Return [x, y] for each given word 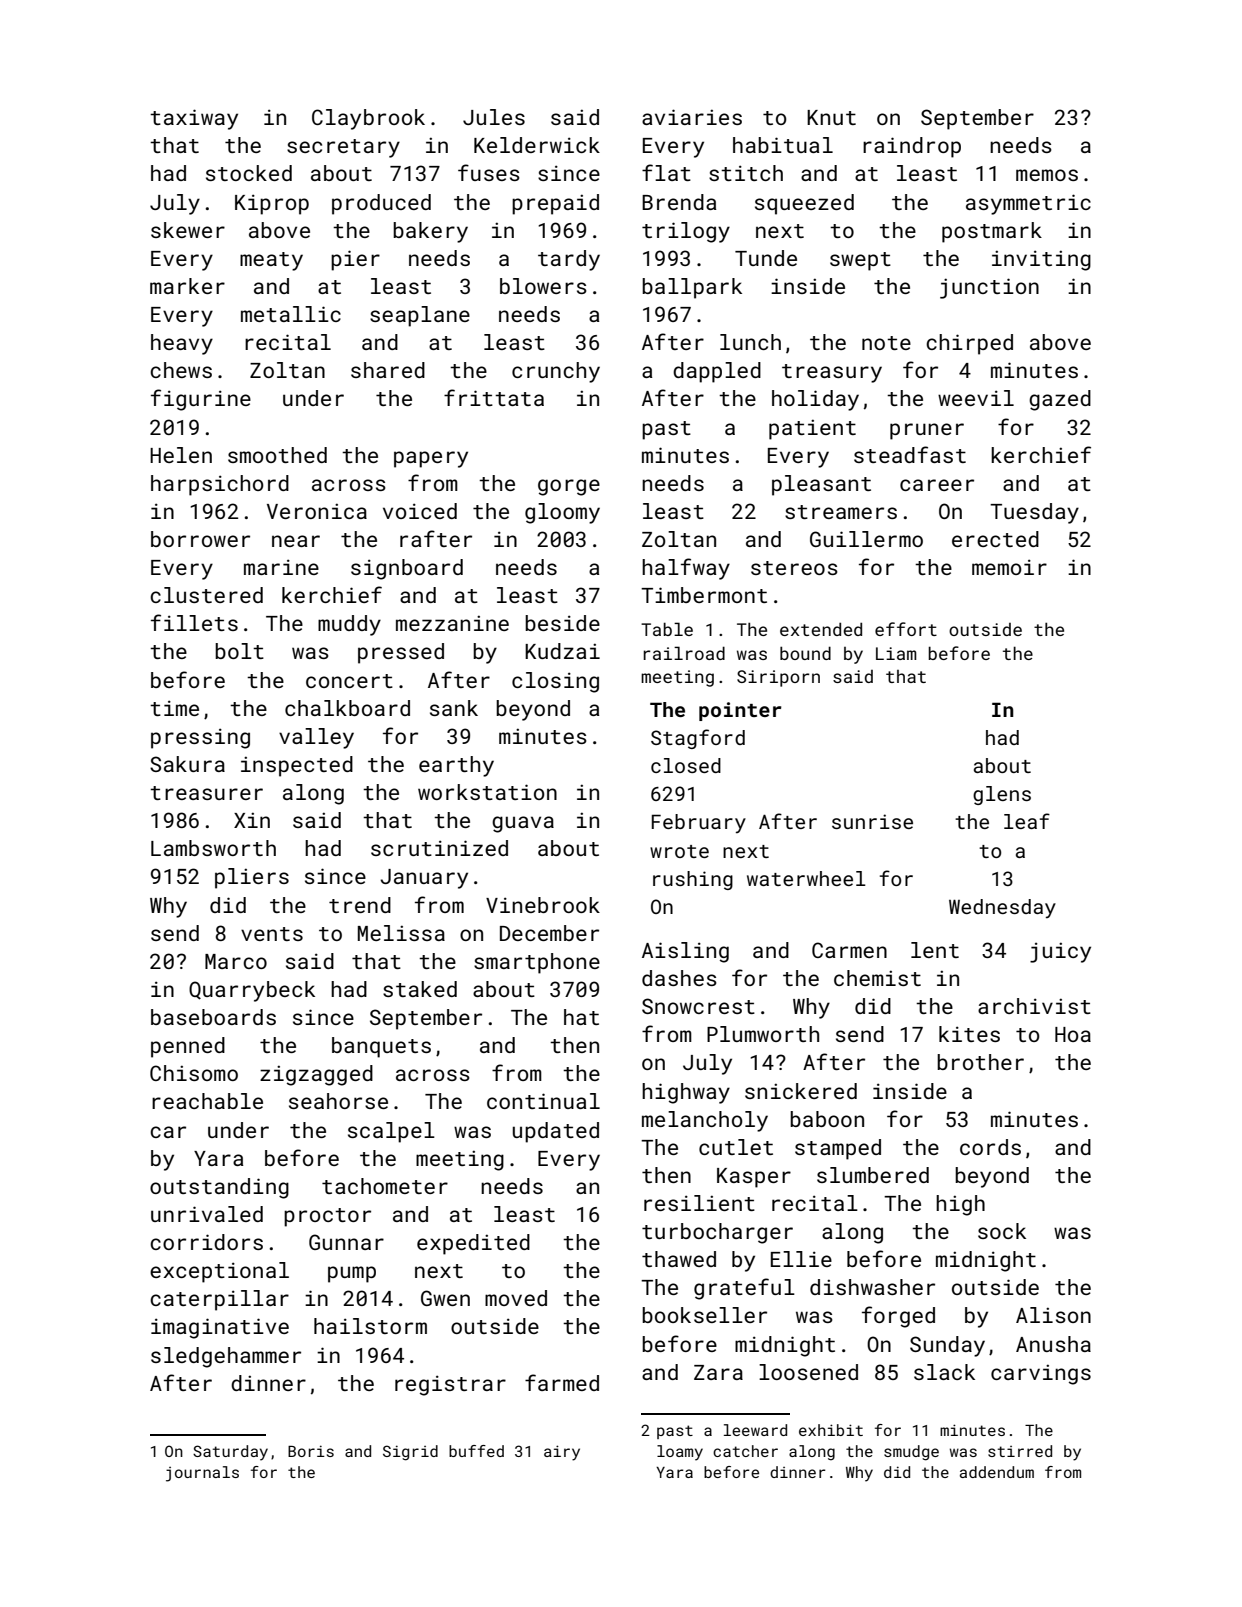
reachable [207, 1101]
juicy [1060, 952]
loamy [680, 1453]
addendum [997, 1472]
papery [431, 459]
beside [562, 623]
